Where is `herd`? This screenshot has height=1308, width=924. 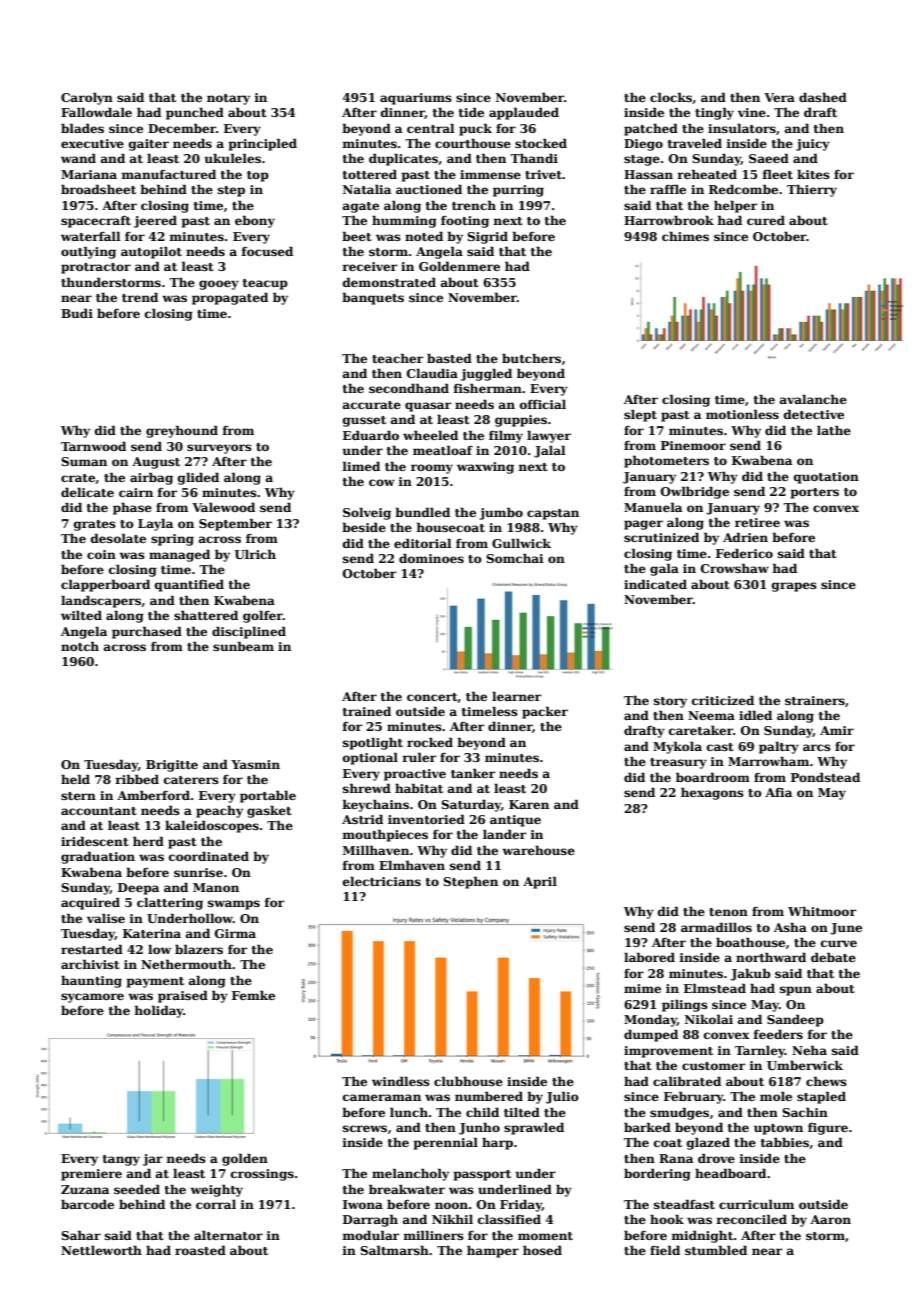 herd is located at coordinates (148, 841).
